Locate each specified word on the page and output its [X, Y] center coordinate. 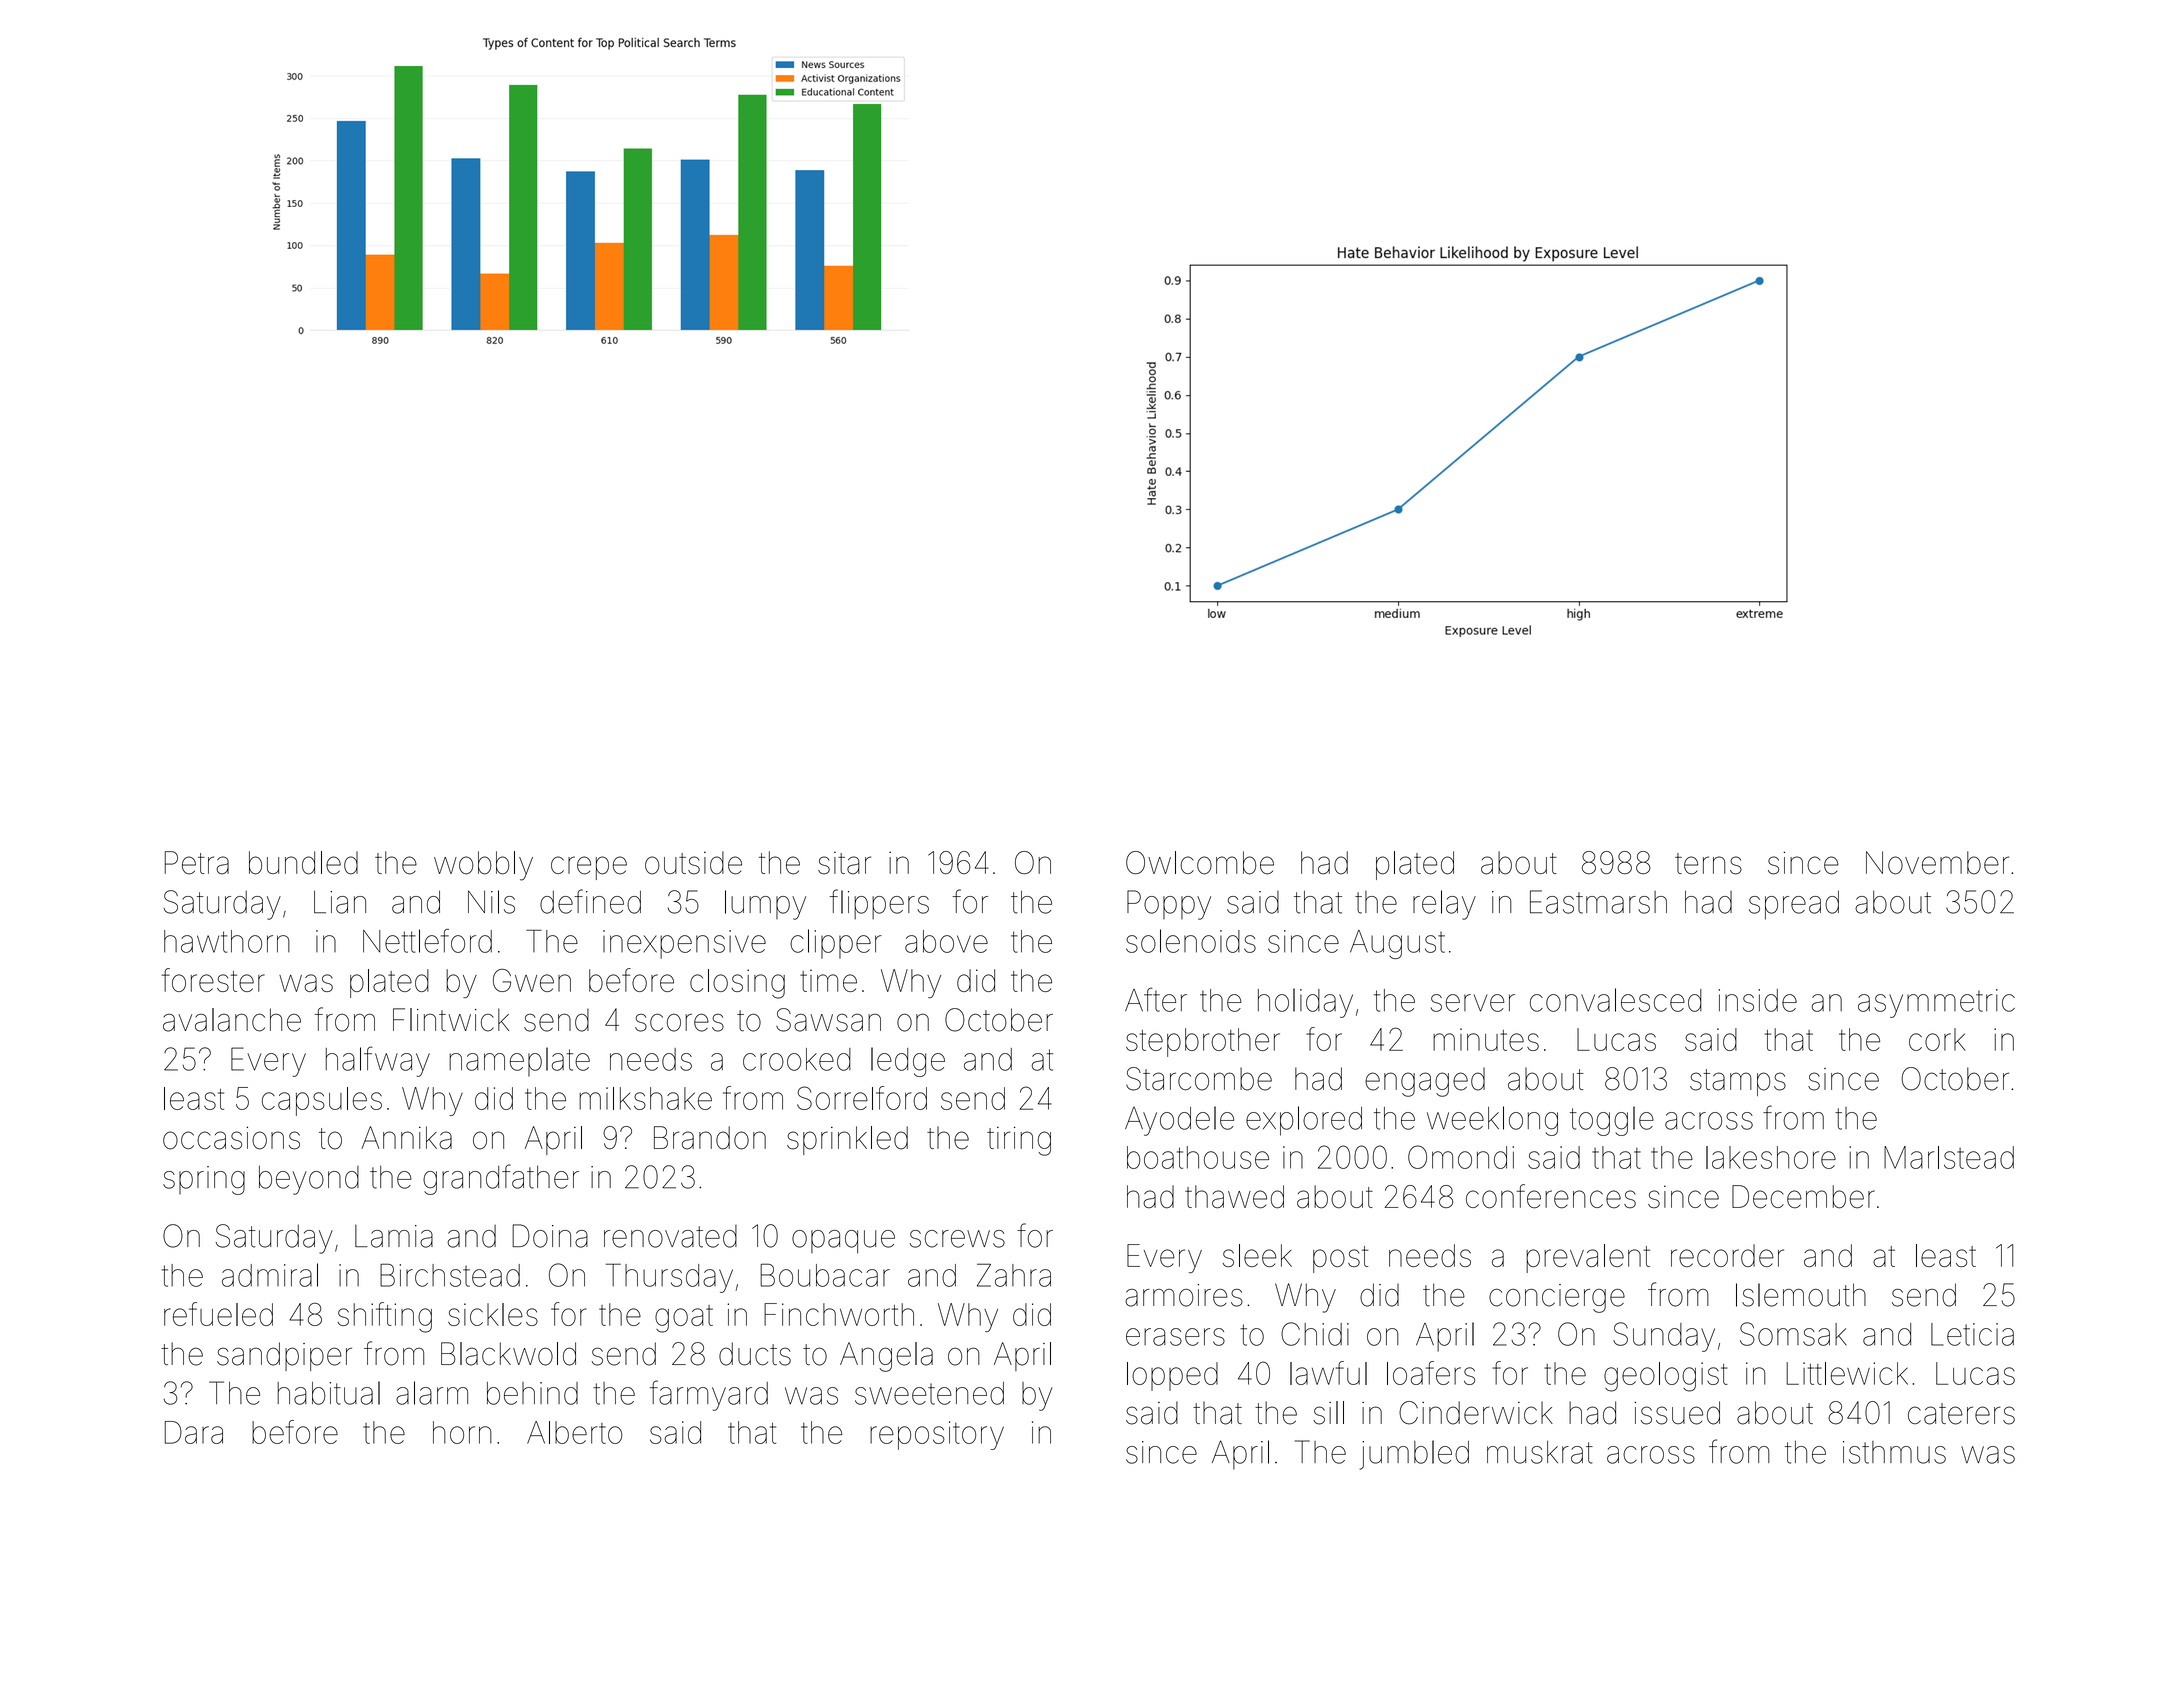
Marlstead [1949, 1157]
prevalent [1588, 1258]
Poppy [1169, 905]
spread [1794, 905]
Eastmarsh [1598, 902]
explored [1304, 1121]
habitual [328, 1393]
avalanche [232, 1020]
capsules [322, 1101]
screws [957, 1239]
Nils [491, 902]
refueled [218, 1314]
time [828, 980]
